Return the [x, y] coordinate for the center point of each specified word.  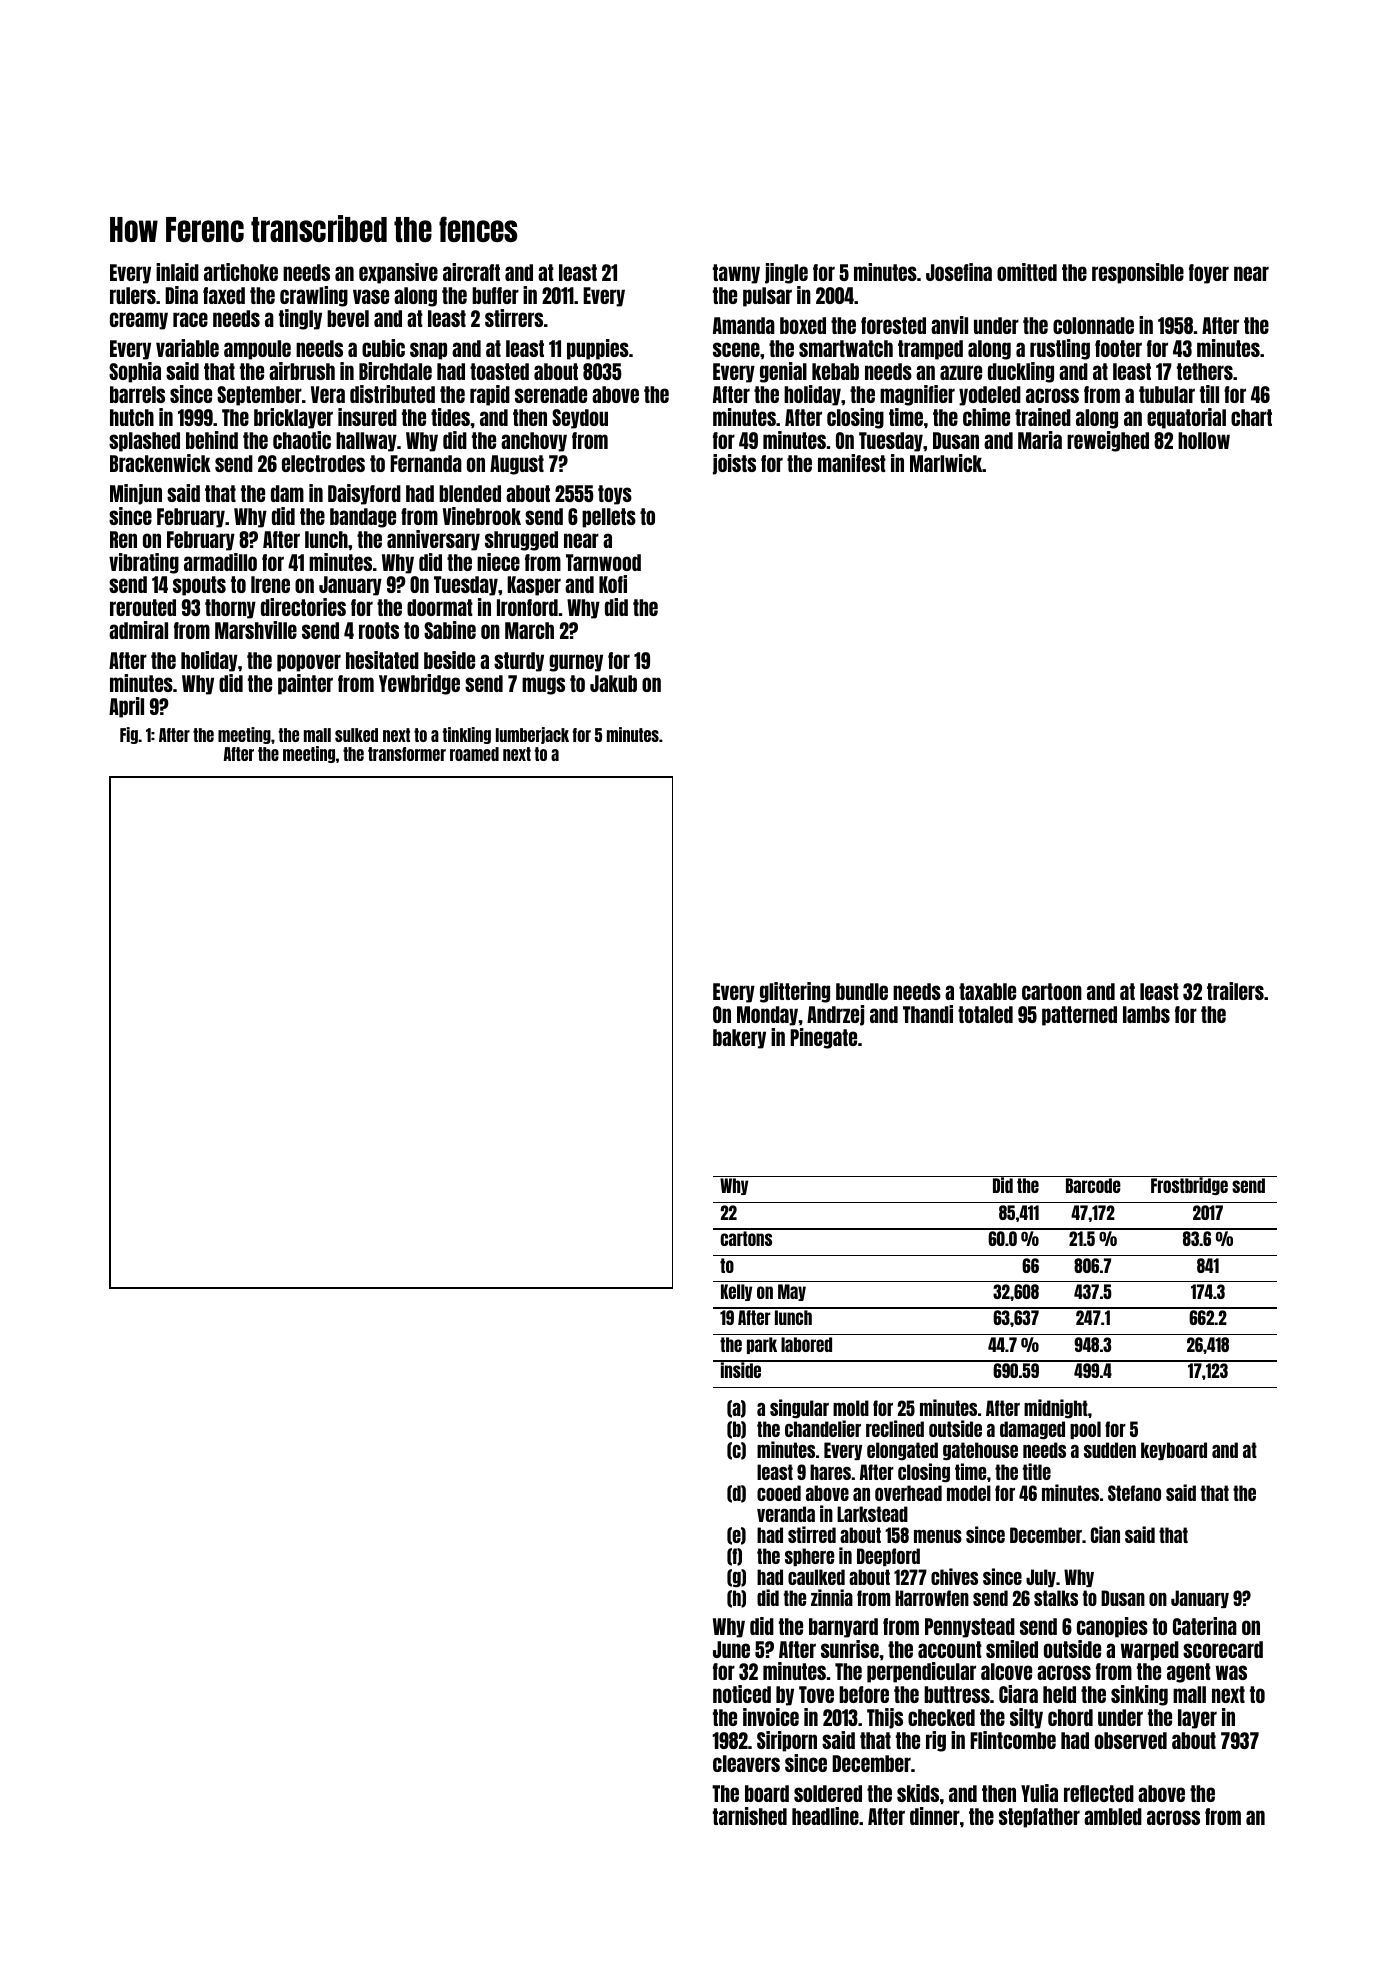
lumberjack [532, 735]
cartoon [1052, 991]
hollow [1204, 440]
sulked [356, 735]
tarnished [750, 1816]
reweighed [1108, 441]
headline [825, 1816]
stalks [1056, 1598]
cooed [779, 1493]
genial [783, 372]
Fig [129, 735]
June [731, 1649]
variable [187, 348]
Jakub [613, 683]
